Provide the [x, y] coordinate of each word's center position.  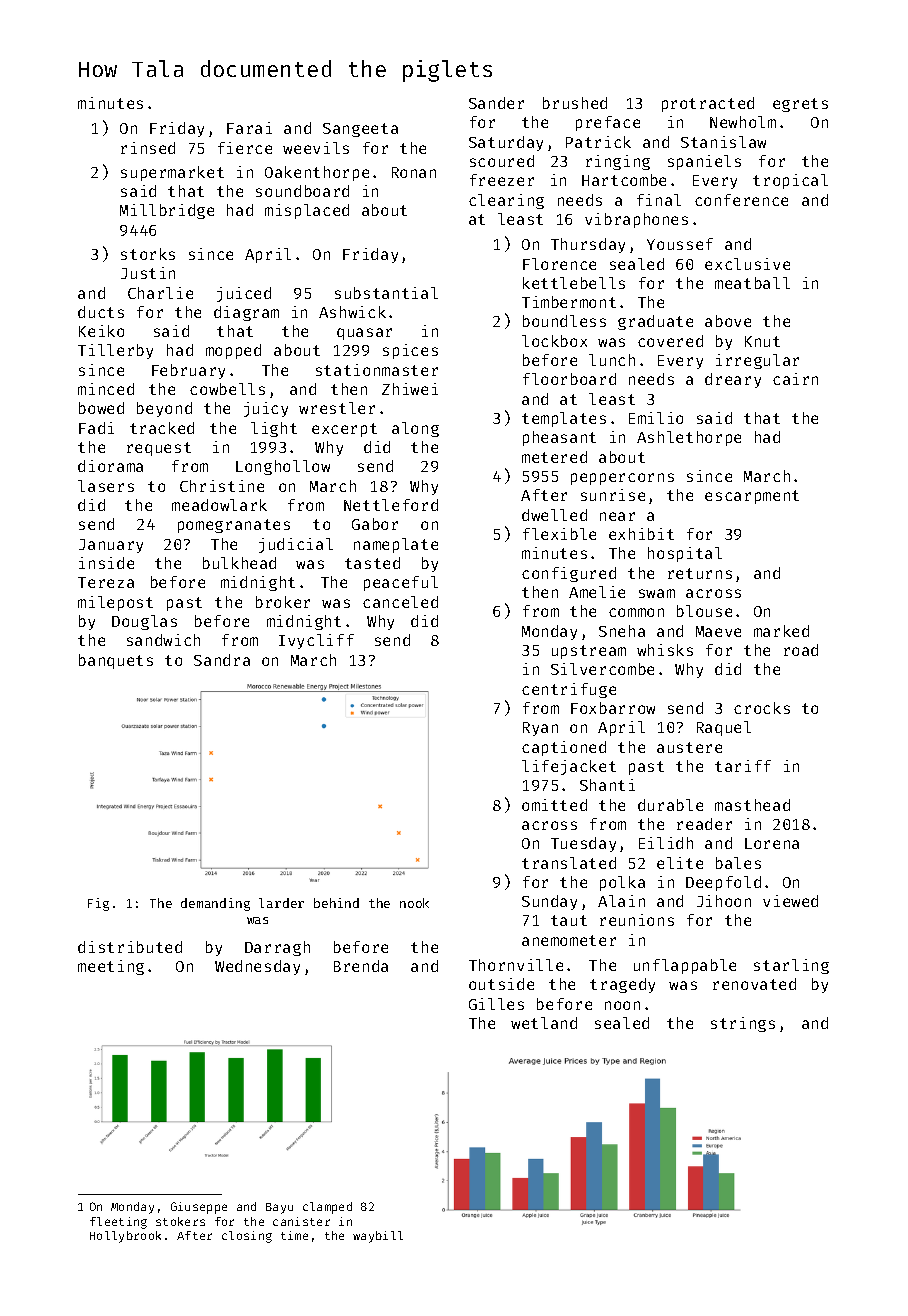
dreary [733, 380]
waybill [378, 1237]
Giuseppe [199, 1208]
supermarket [172, 173]
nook [414, 903]
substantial [386, 293]
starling [791, 966]
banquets [116, 661]
